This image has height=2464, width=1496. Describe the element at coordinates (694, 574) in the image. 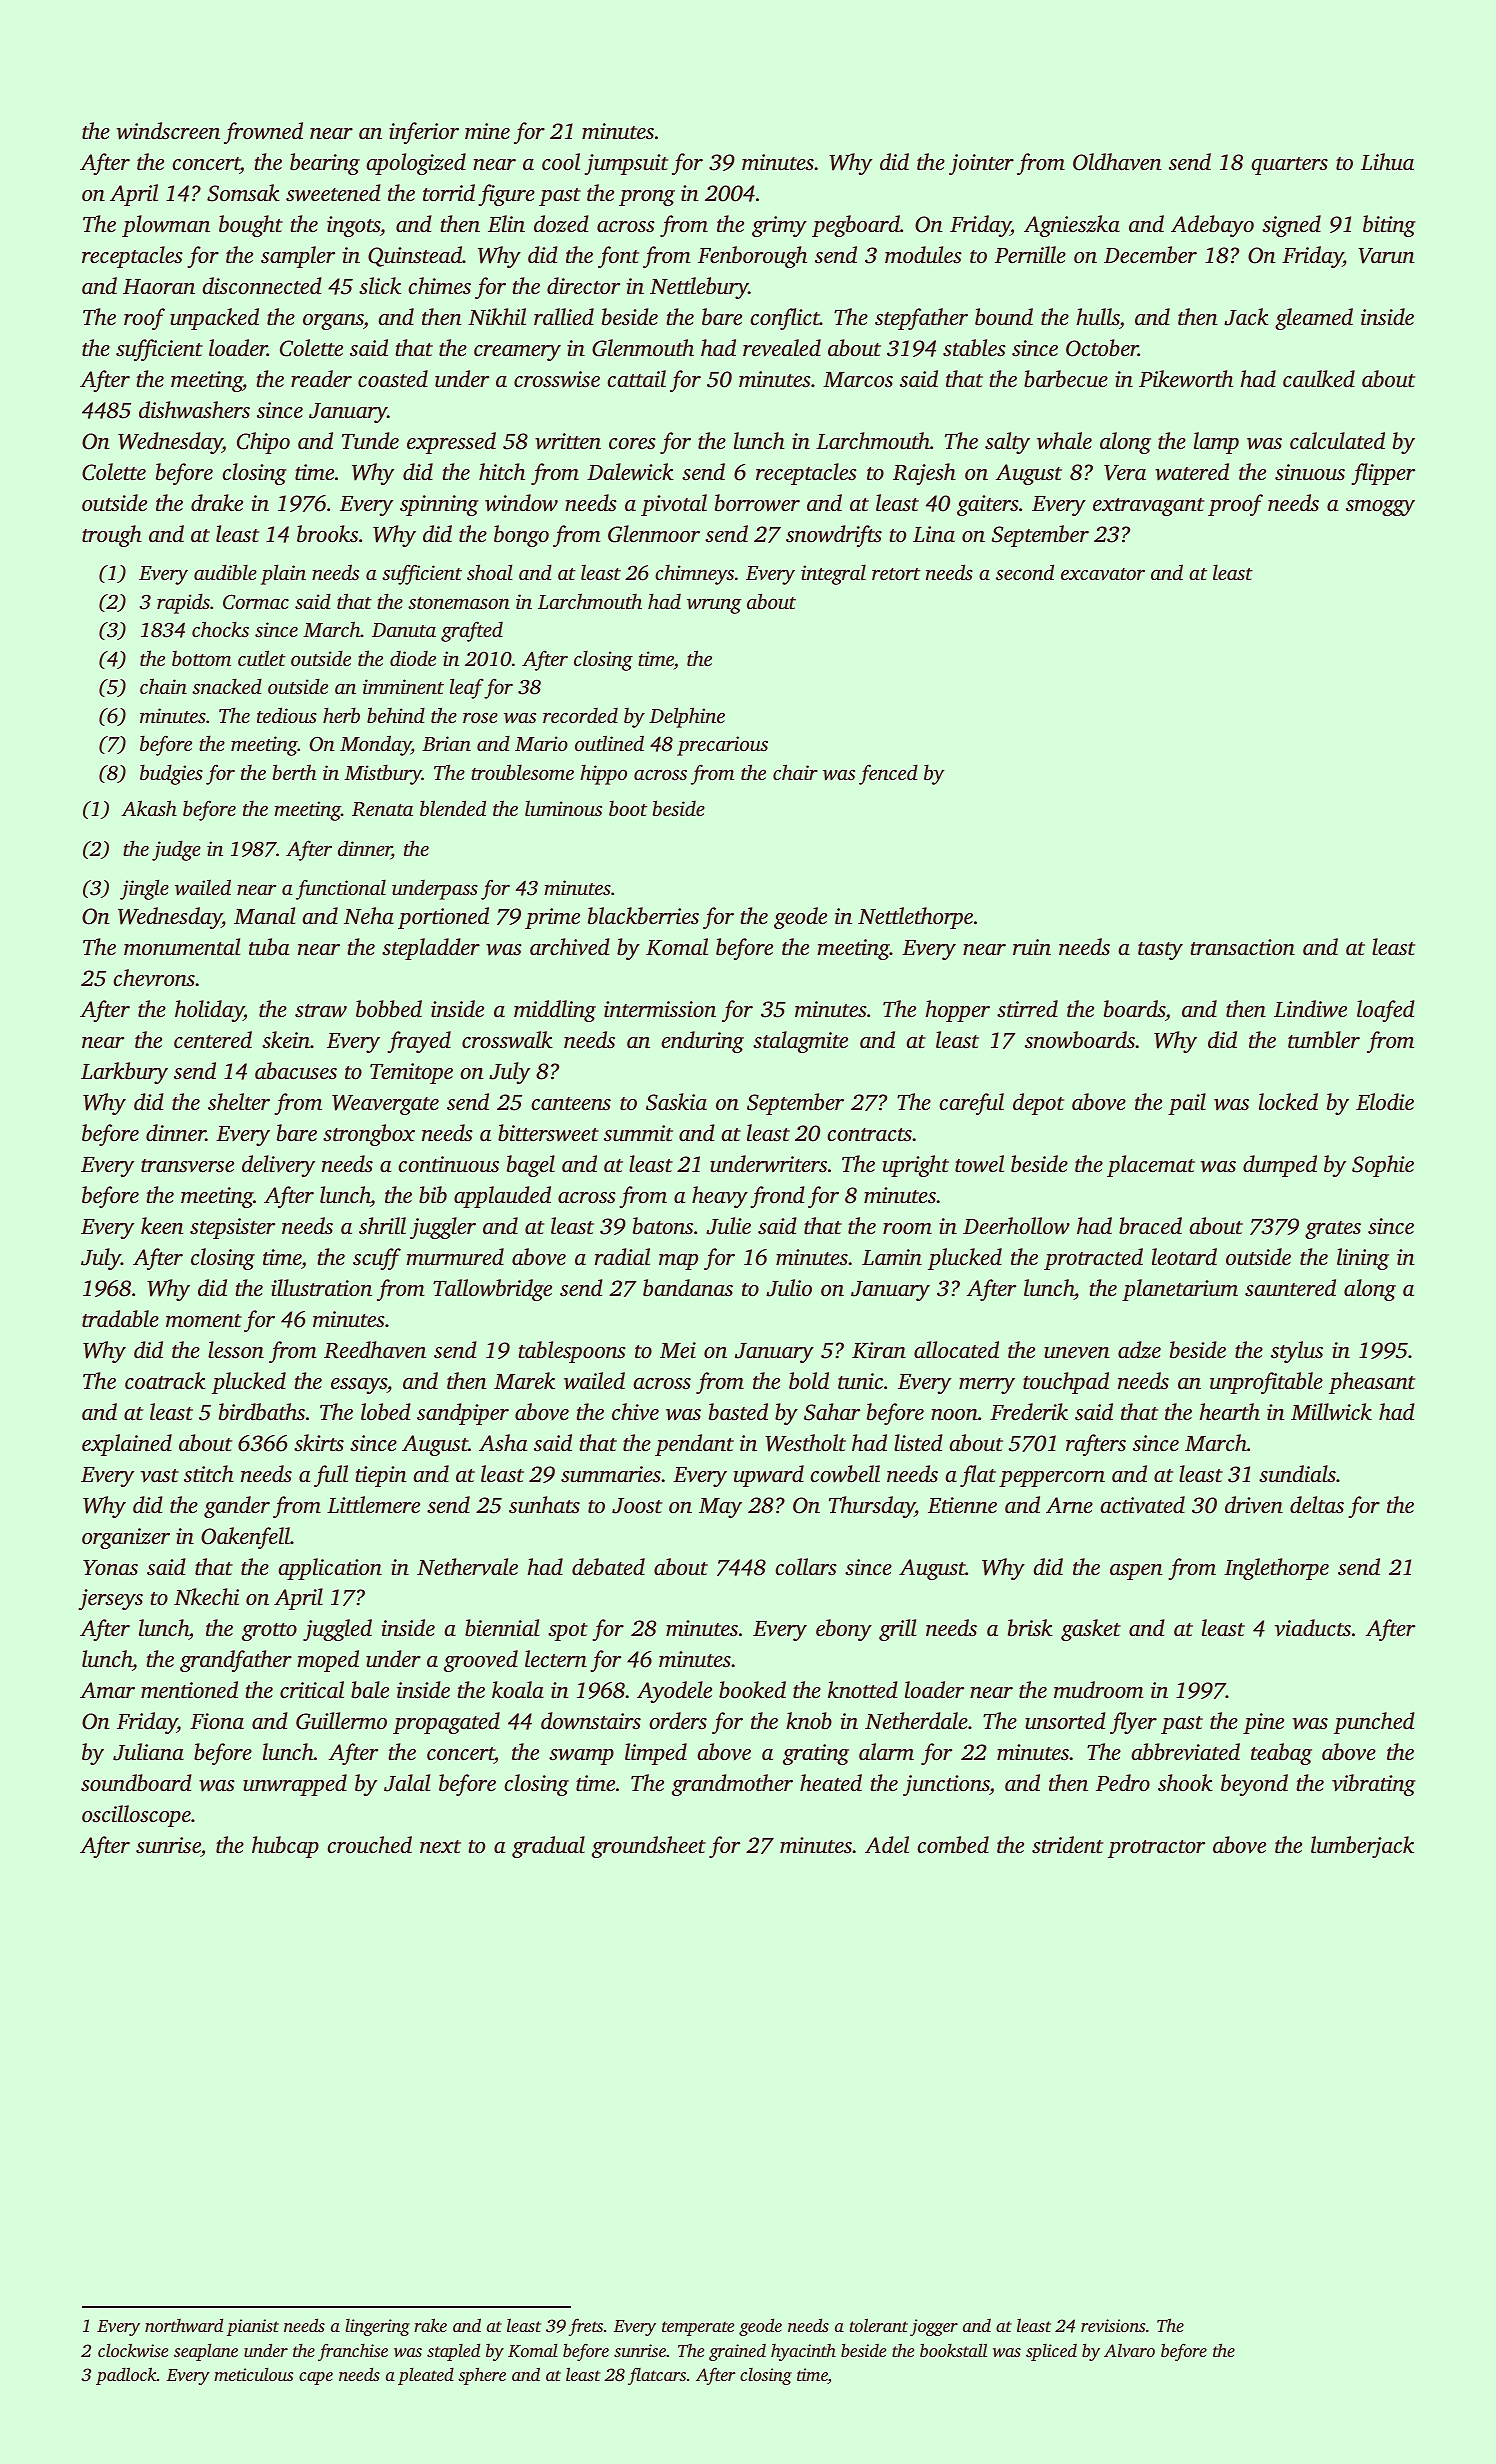

I see `chimneys` at that location.
